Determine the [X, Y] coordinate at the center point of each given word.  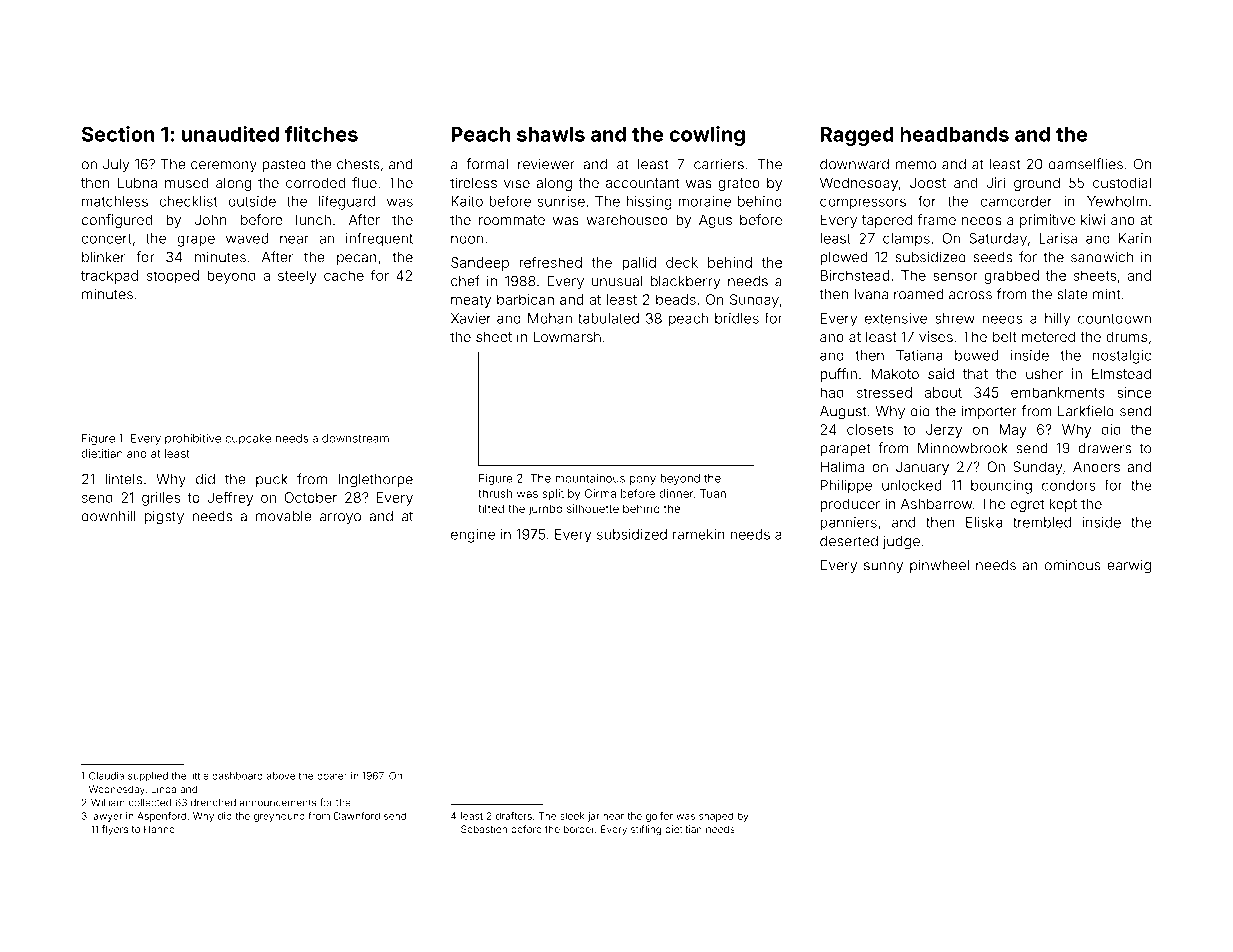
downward [854, 164]
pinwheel [939, 566]
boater [332, 776]
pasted [284, 165]
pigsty [164, 518]
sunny [883, 567]
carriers [719, 164]
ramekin [699, 534]
